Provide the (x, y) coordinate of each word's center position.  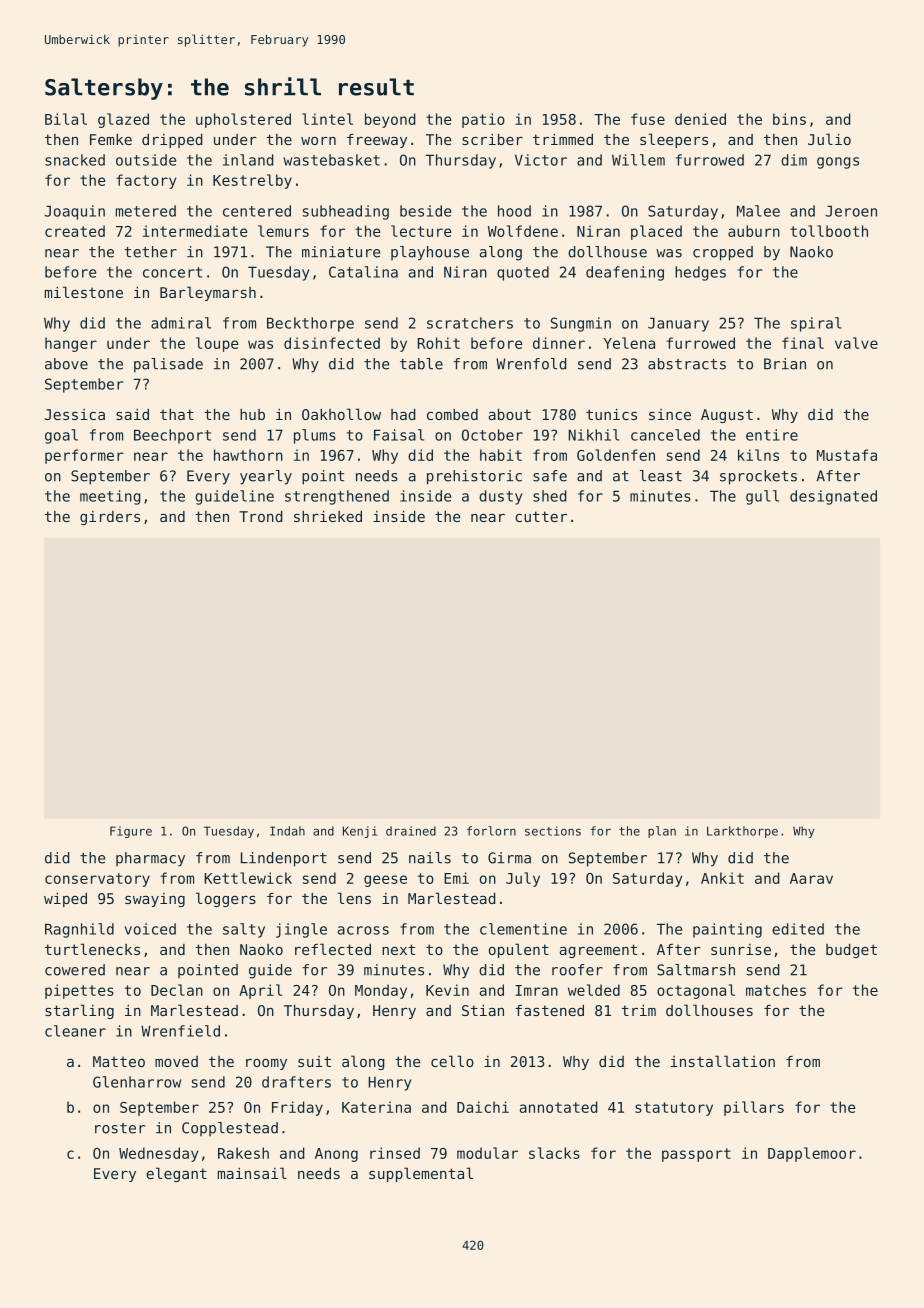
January (678, 324)
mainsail (252, 1173)
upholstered (243, 120)
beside (425, 211)
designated (833, 497)
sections (553, 831)
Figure (131, 832)
